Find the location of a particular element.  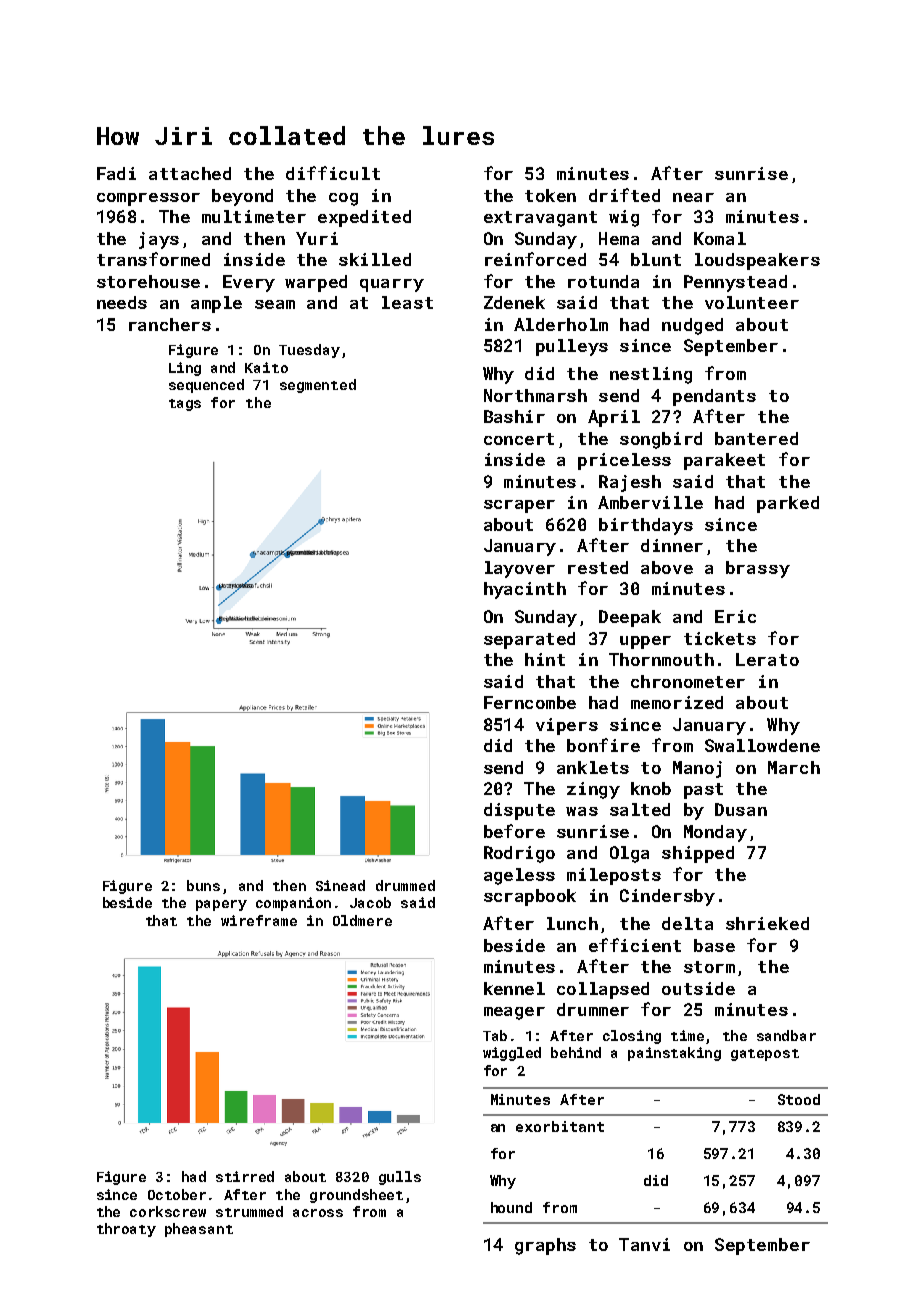

wiggled is located at coordinates (512, 1054).
